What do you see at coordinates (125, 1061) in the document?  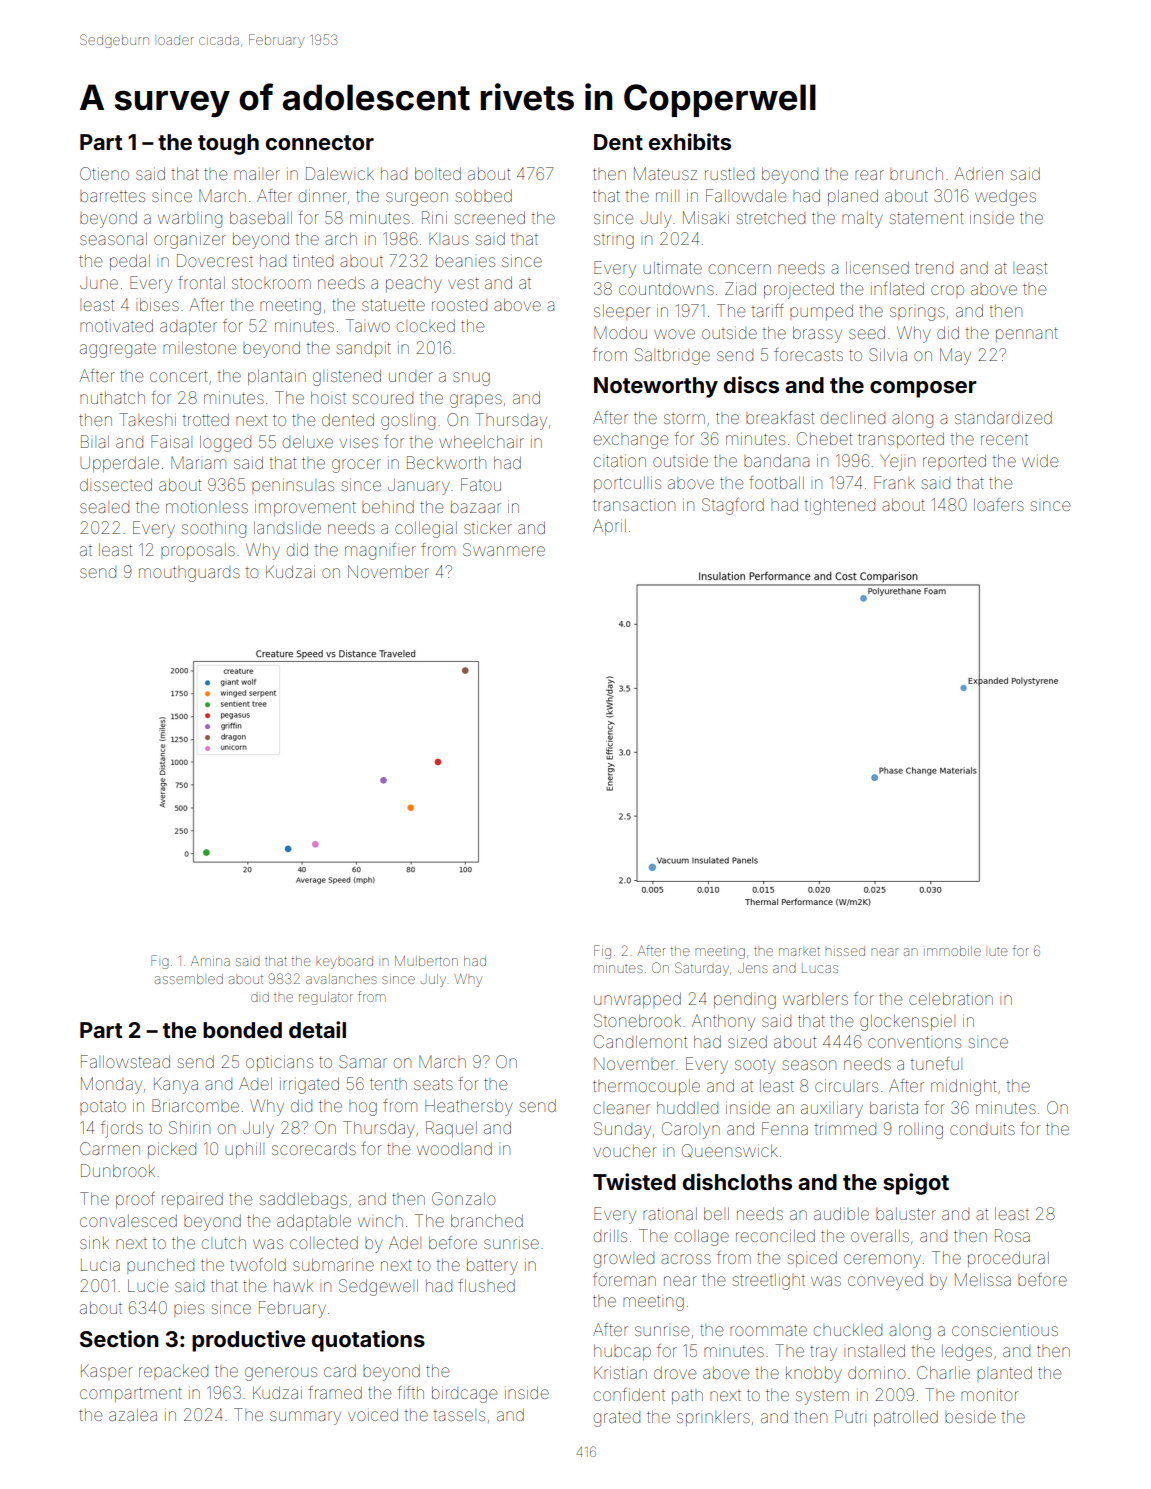 I see `Fallowstead` at bounding box center [125, 1061].
